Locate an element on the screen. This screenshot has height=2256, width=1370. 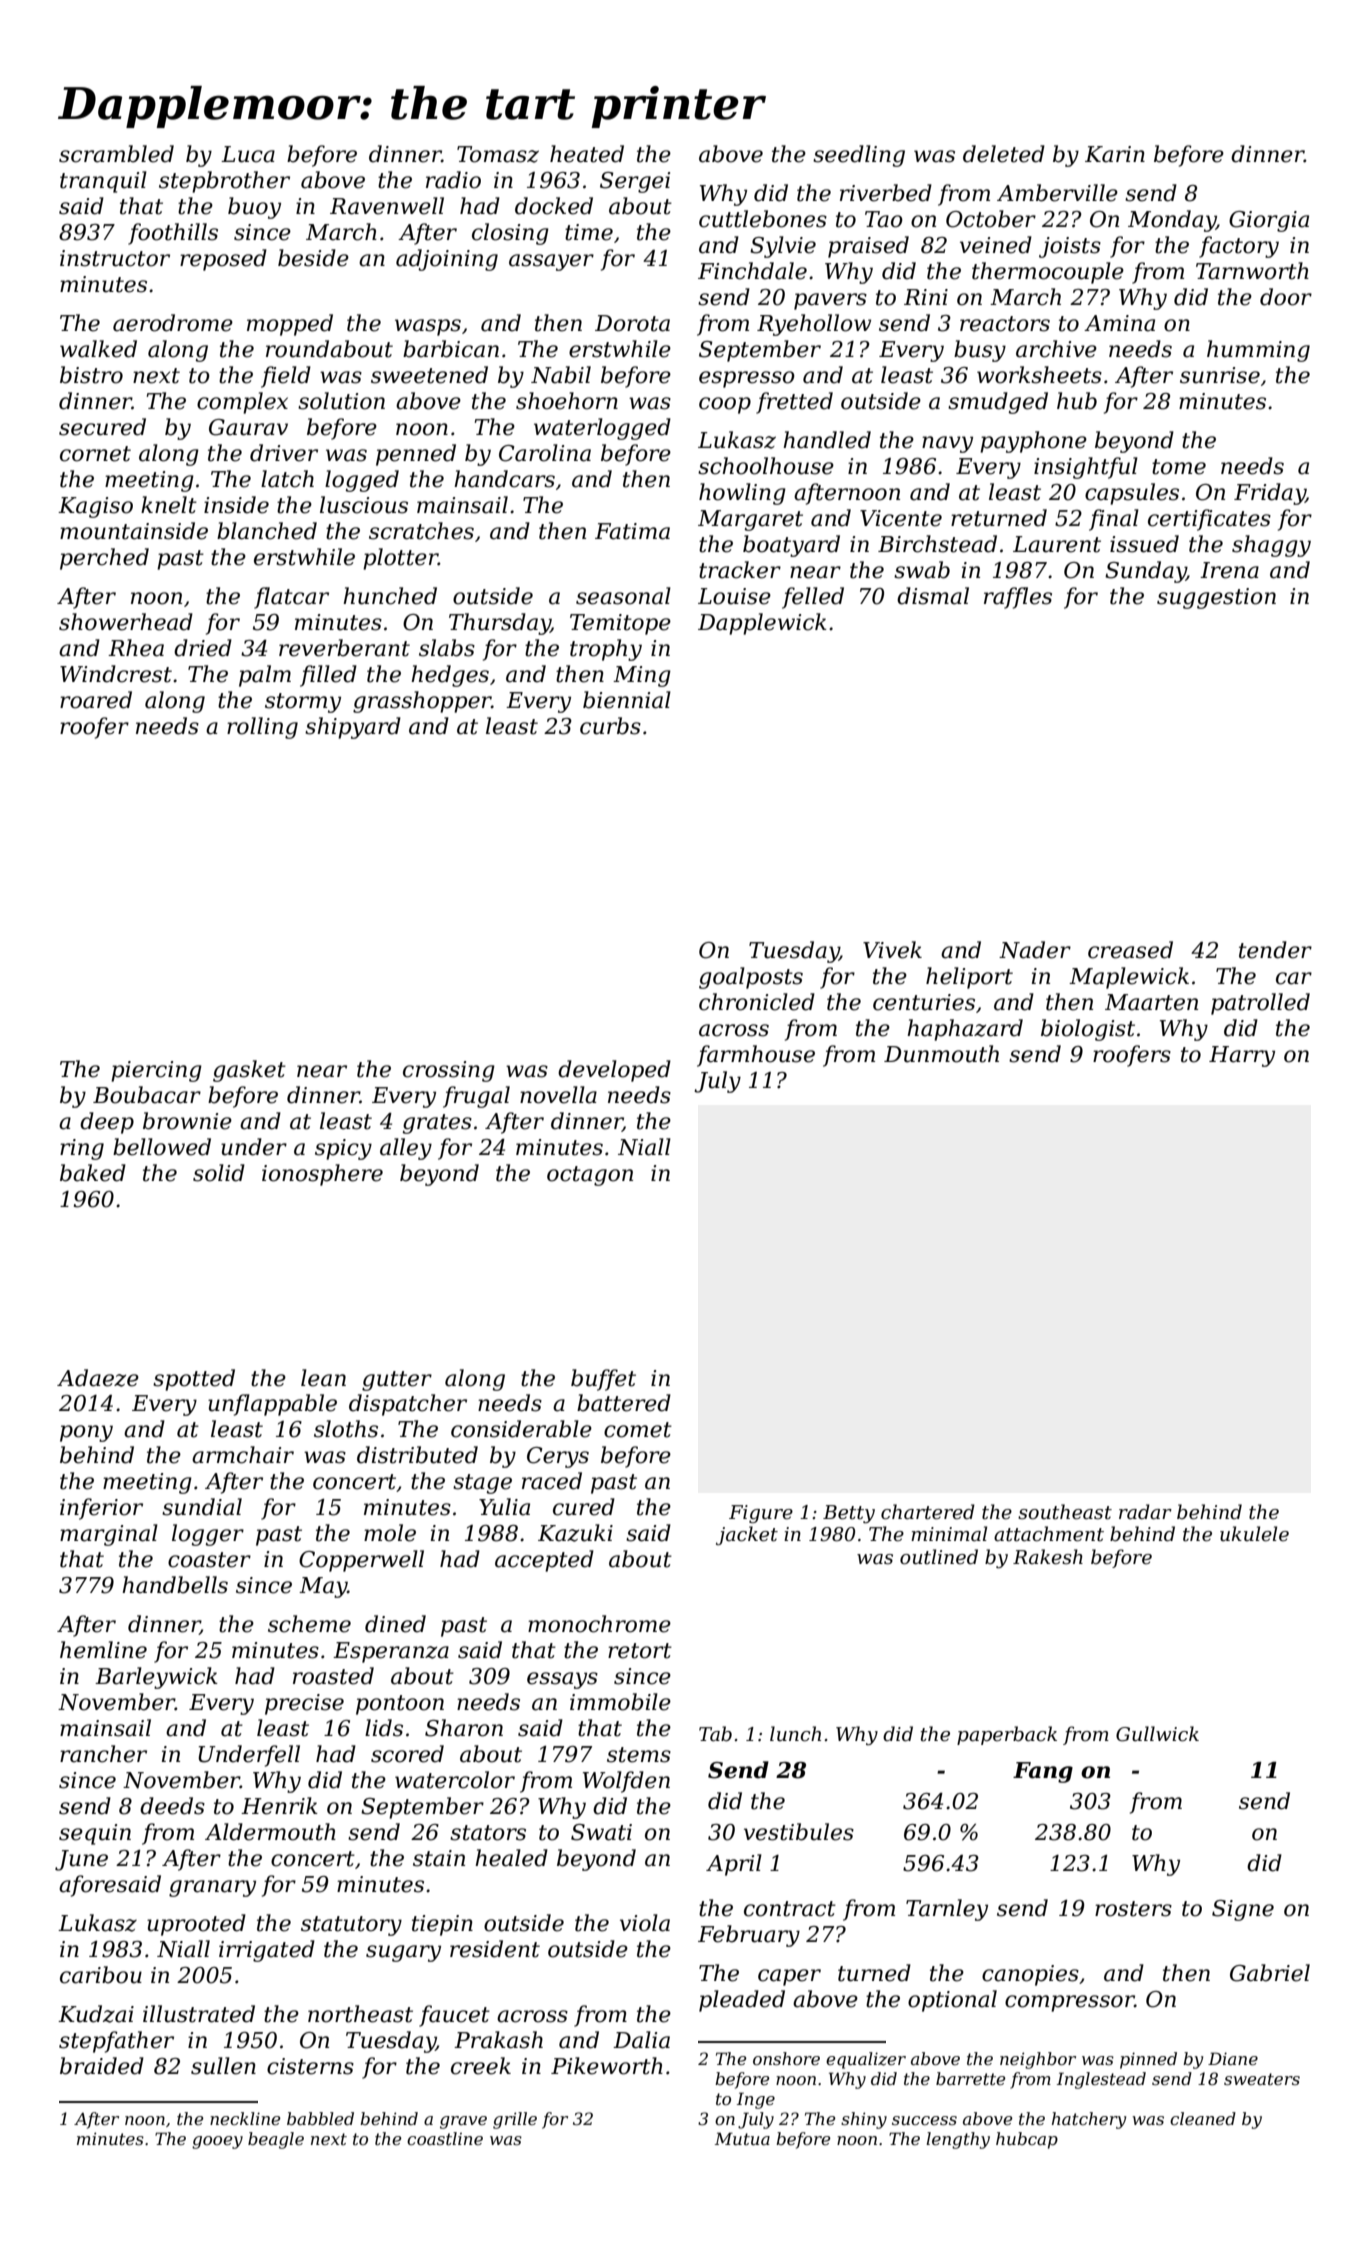
ukulele is located at coordinates (1254, 1534).
